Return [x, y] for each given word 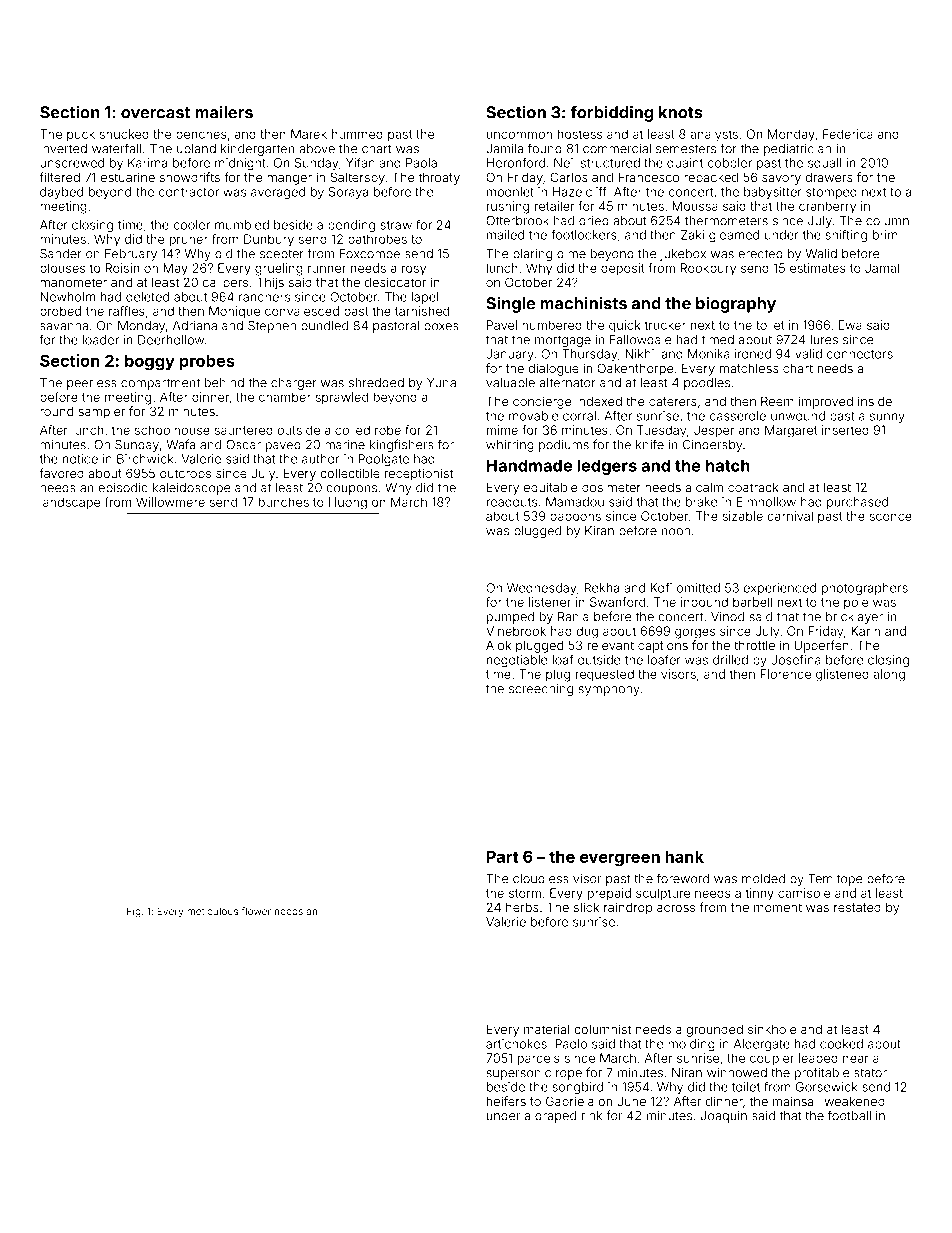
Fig [134, 912]
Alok [498, 645]
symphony [609, 690]
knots [681, 112]
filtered [59, 177]
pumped [510, 618]
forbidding [611, 113]
